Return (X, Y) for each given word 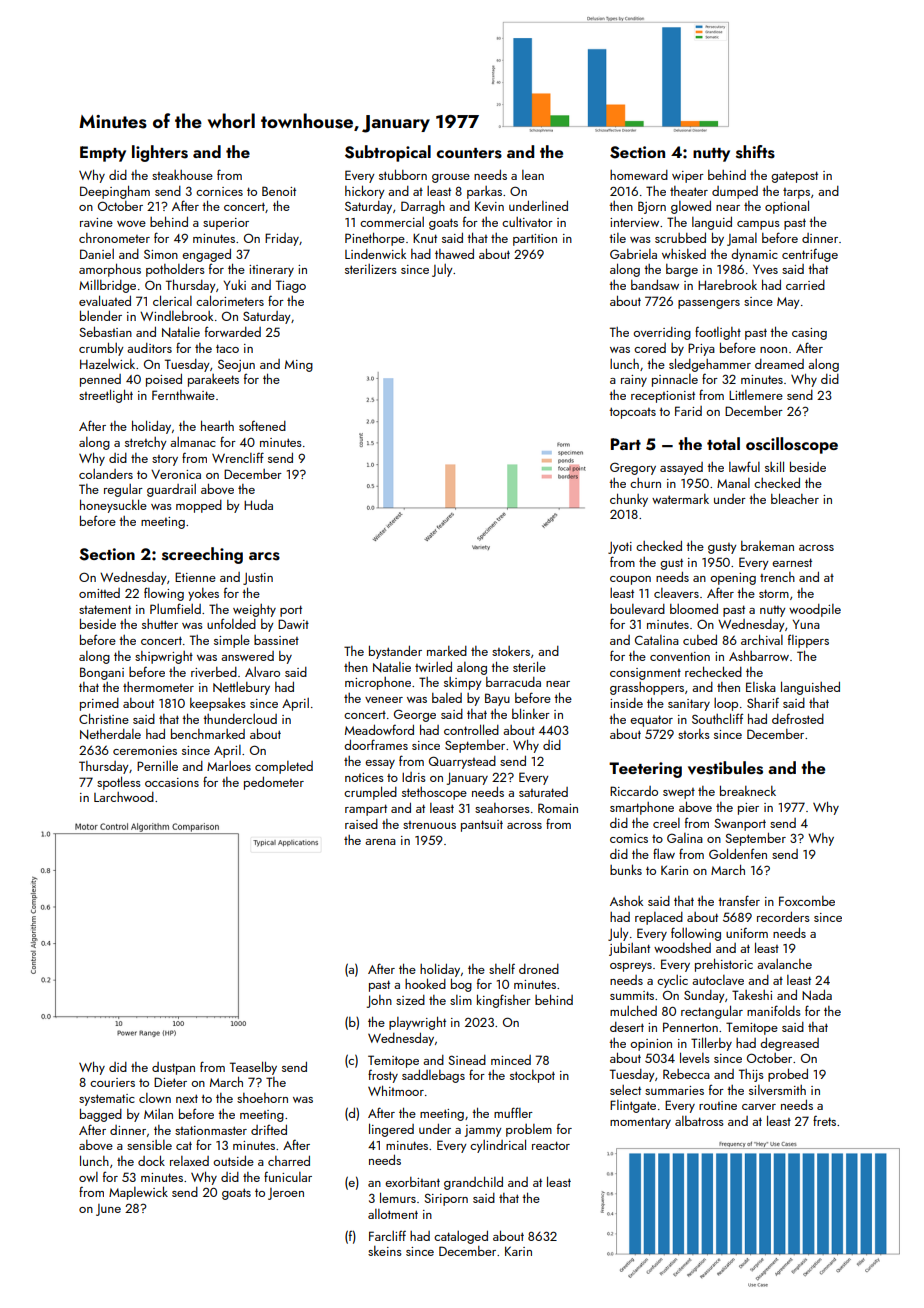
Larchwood (124, 797)
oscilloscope (792, 445)
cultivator (527, 222)
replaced (659, 918)
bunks (626, 869)
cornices (219, 191)
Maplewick (138, 1193)
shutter (160, 624)
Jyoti (620, 548)
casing (809, 334)
